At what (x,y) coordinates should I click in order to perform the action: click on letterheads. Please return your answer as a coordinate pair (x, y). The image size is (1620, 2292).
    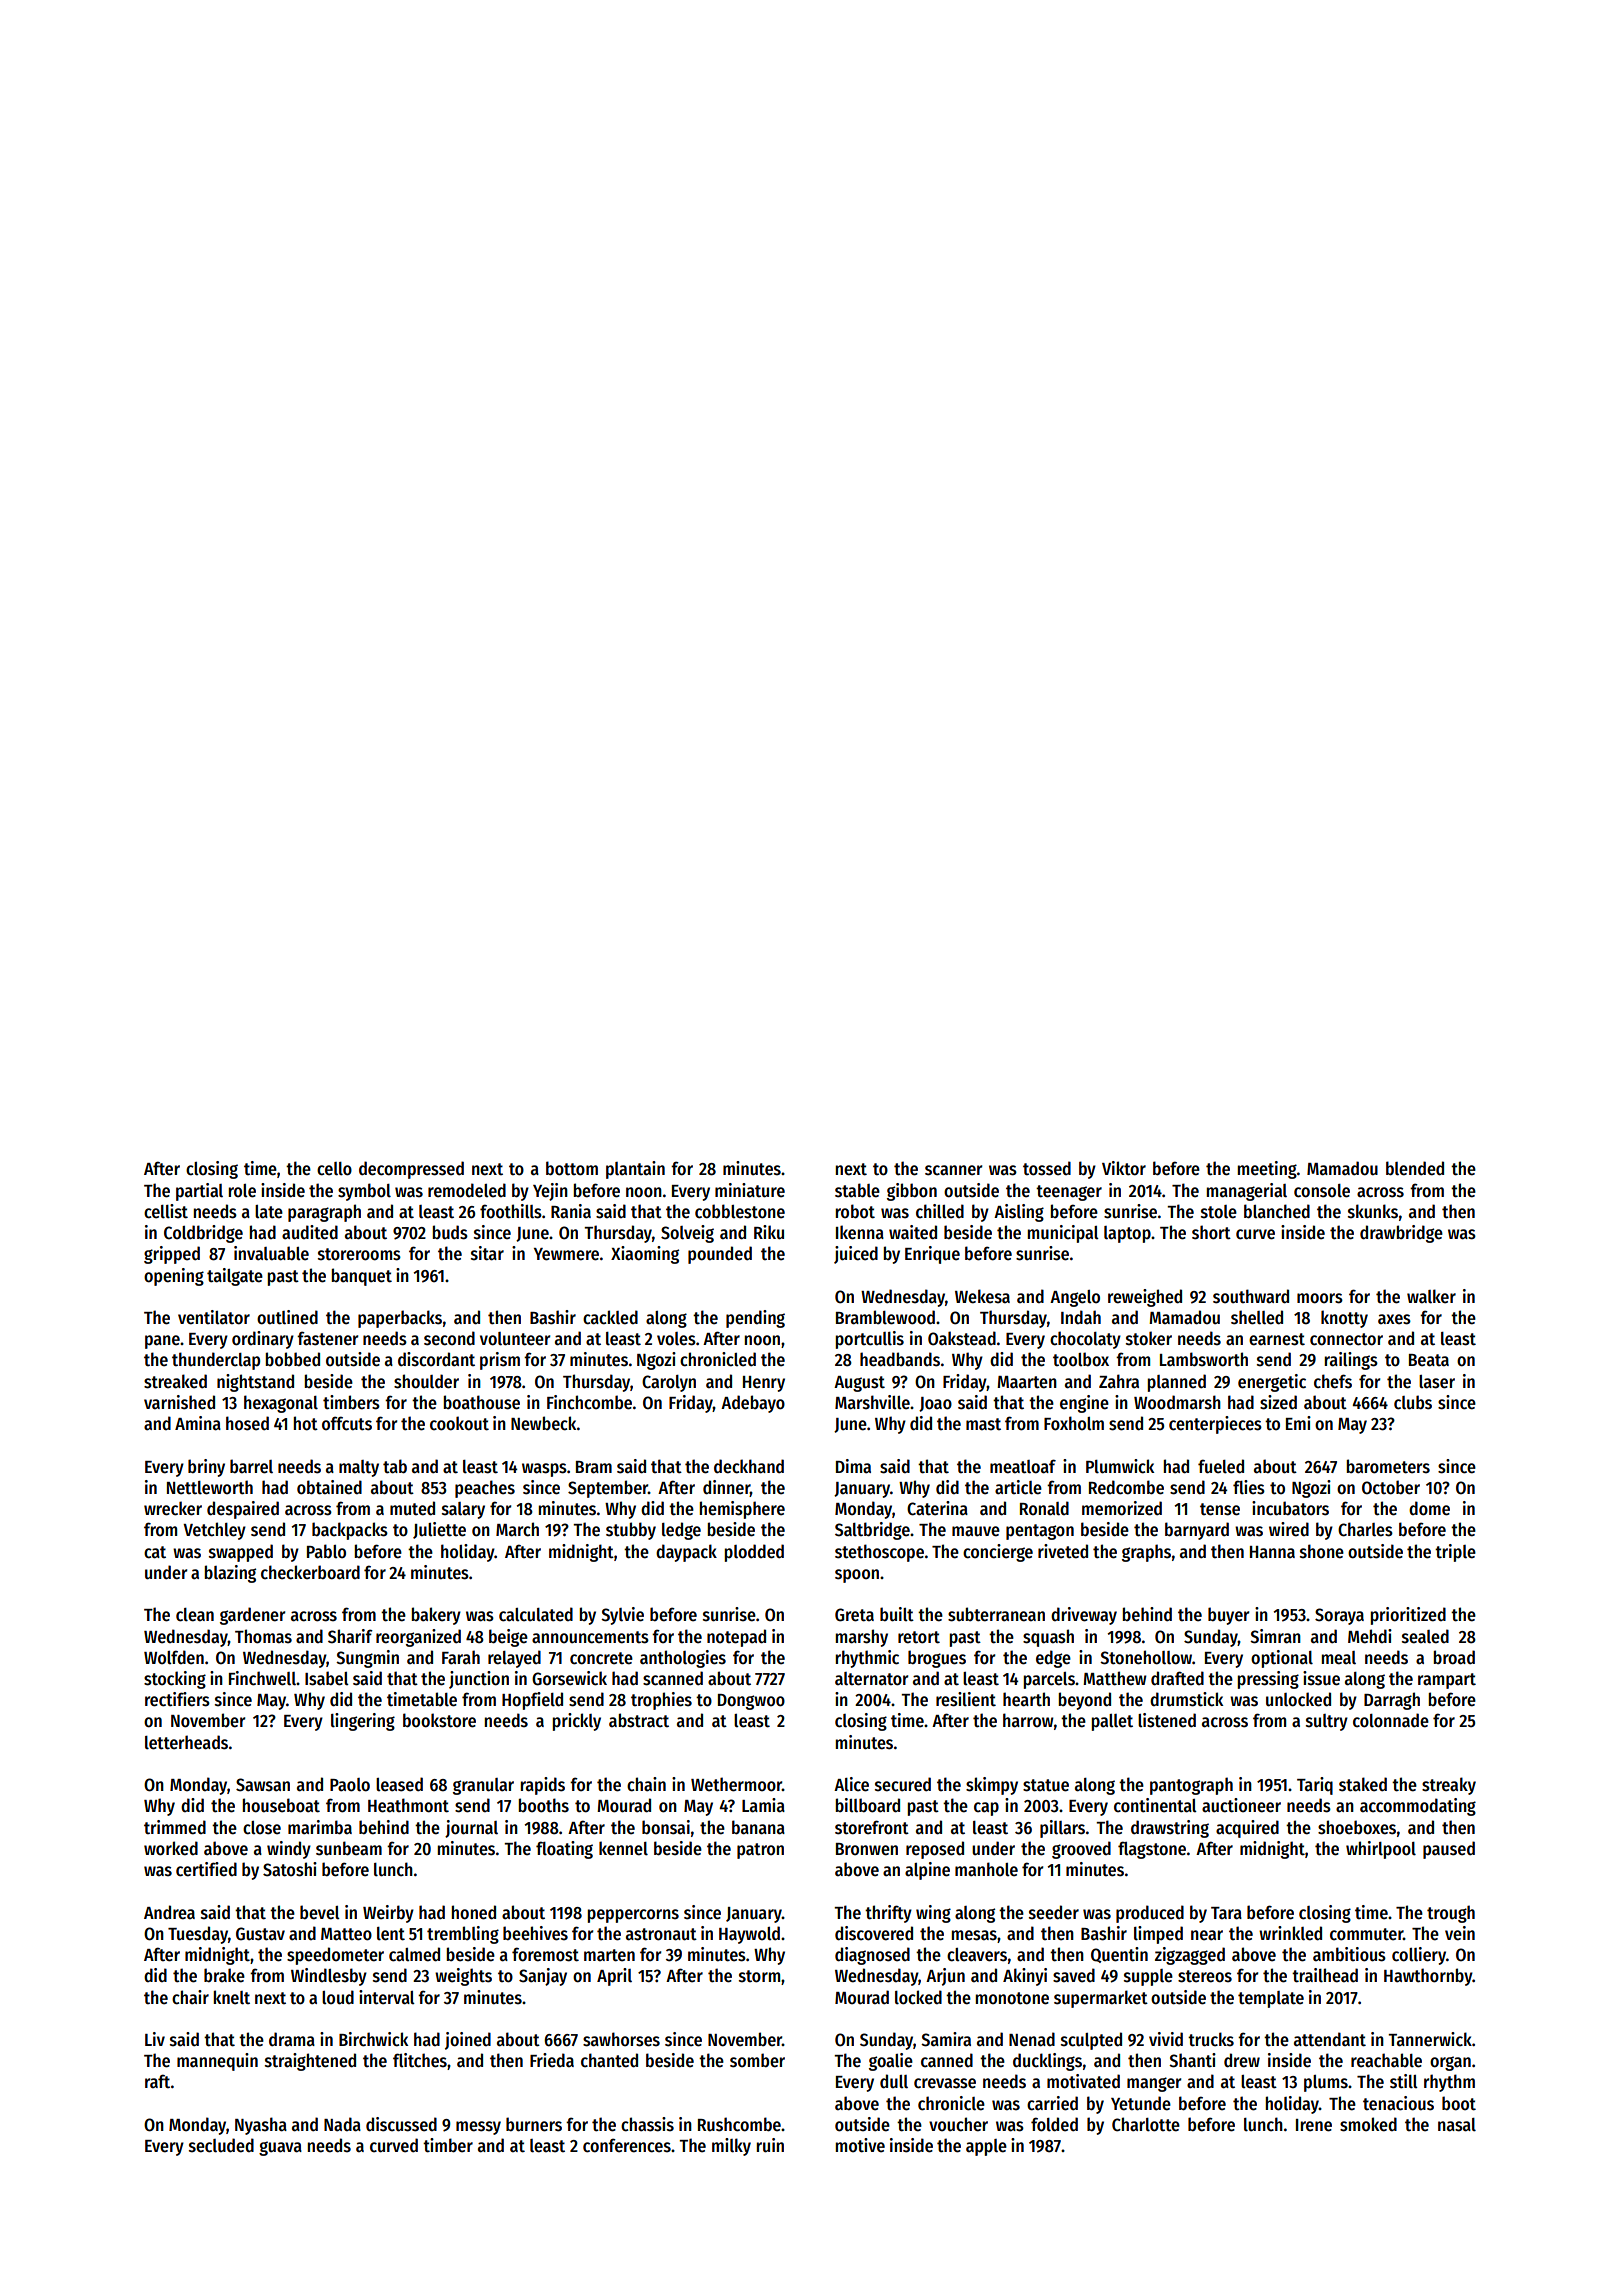
    Looking at the image, I should click on (186, 1742).
